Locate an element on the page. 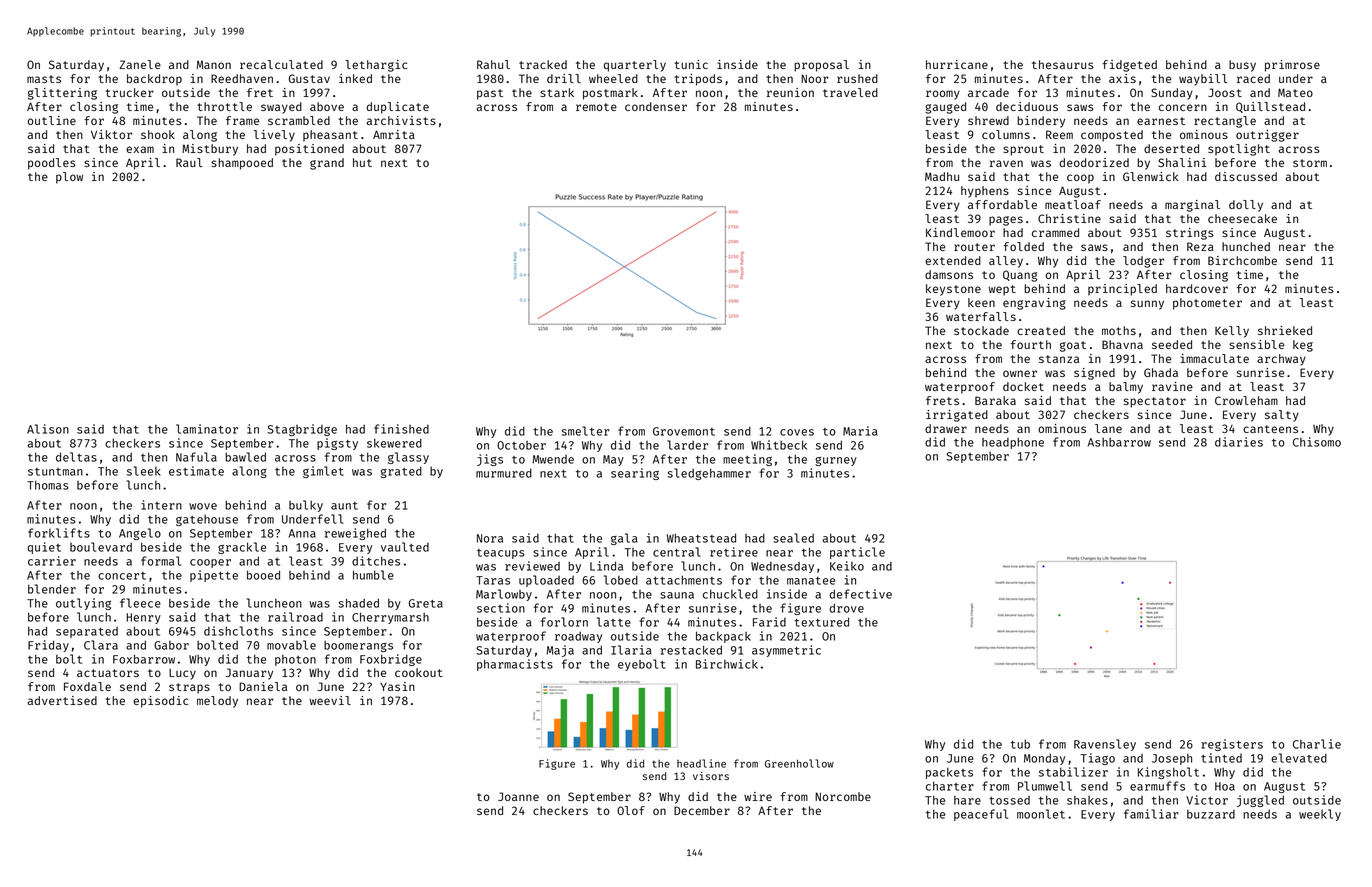 This page has width=1372, height=887. Joanne is located at coordinates (518, 796).
